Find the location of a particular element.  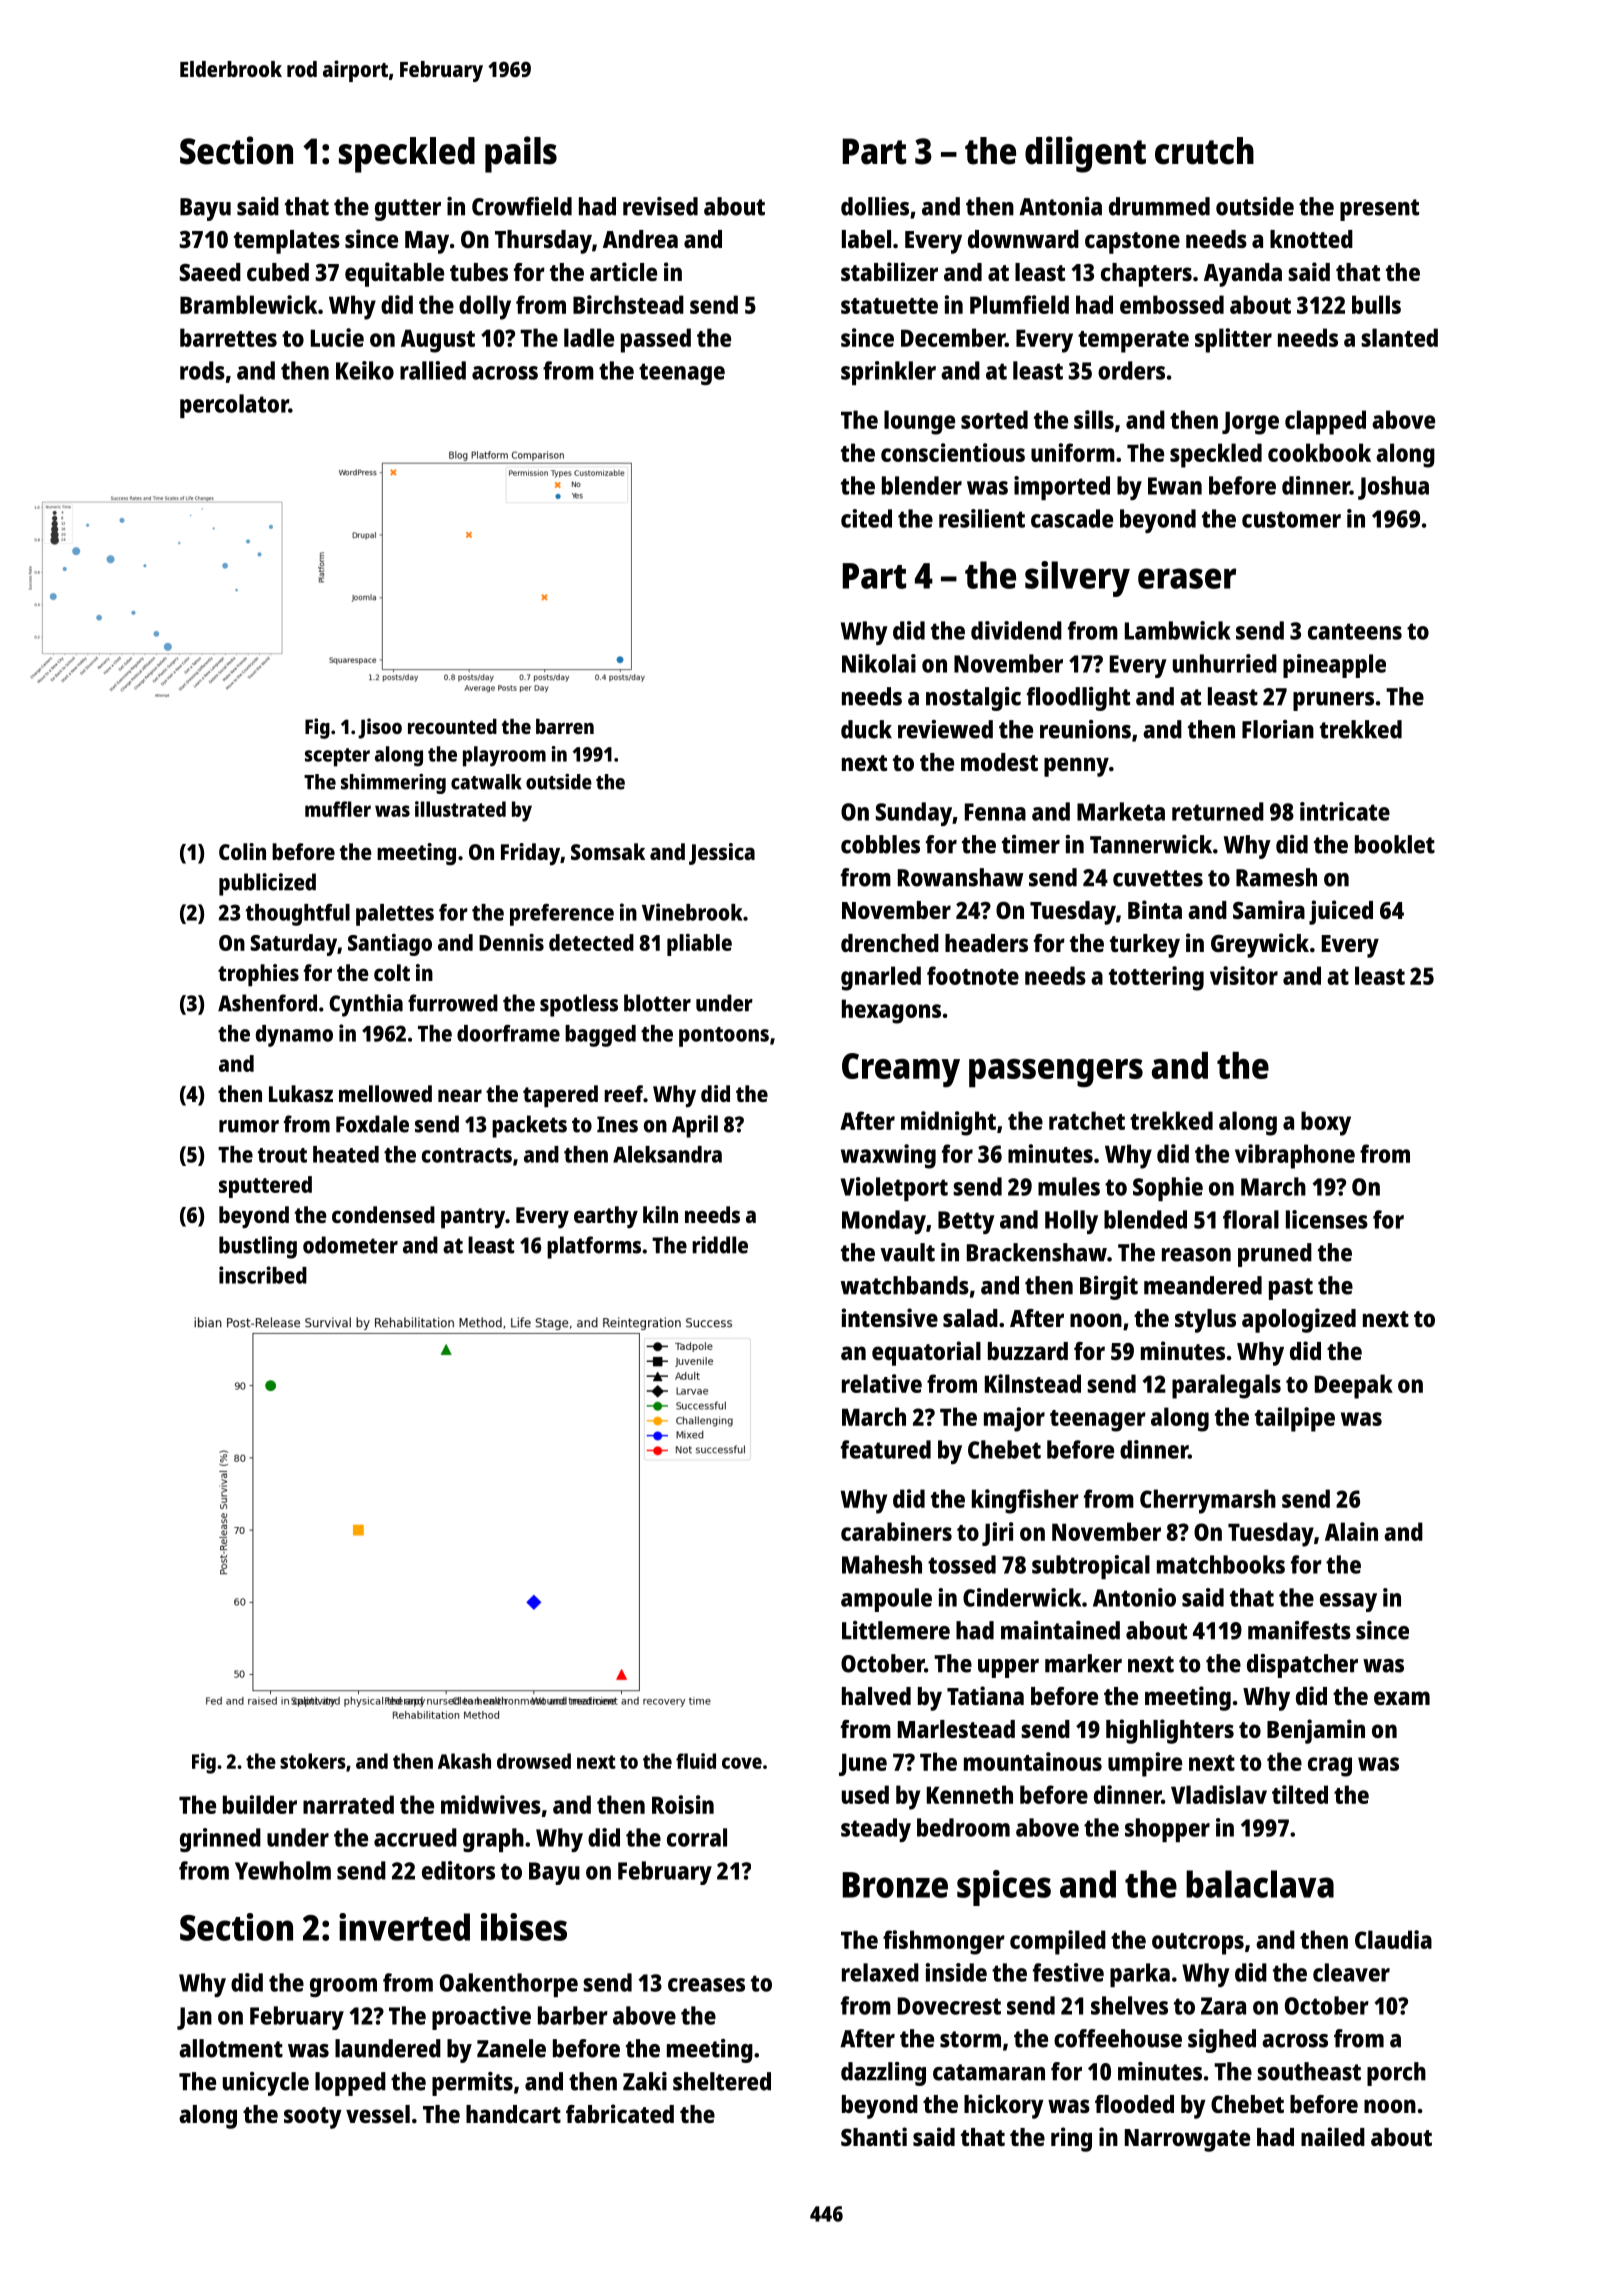

visitor is located at coordinates (1244, 975).
